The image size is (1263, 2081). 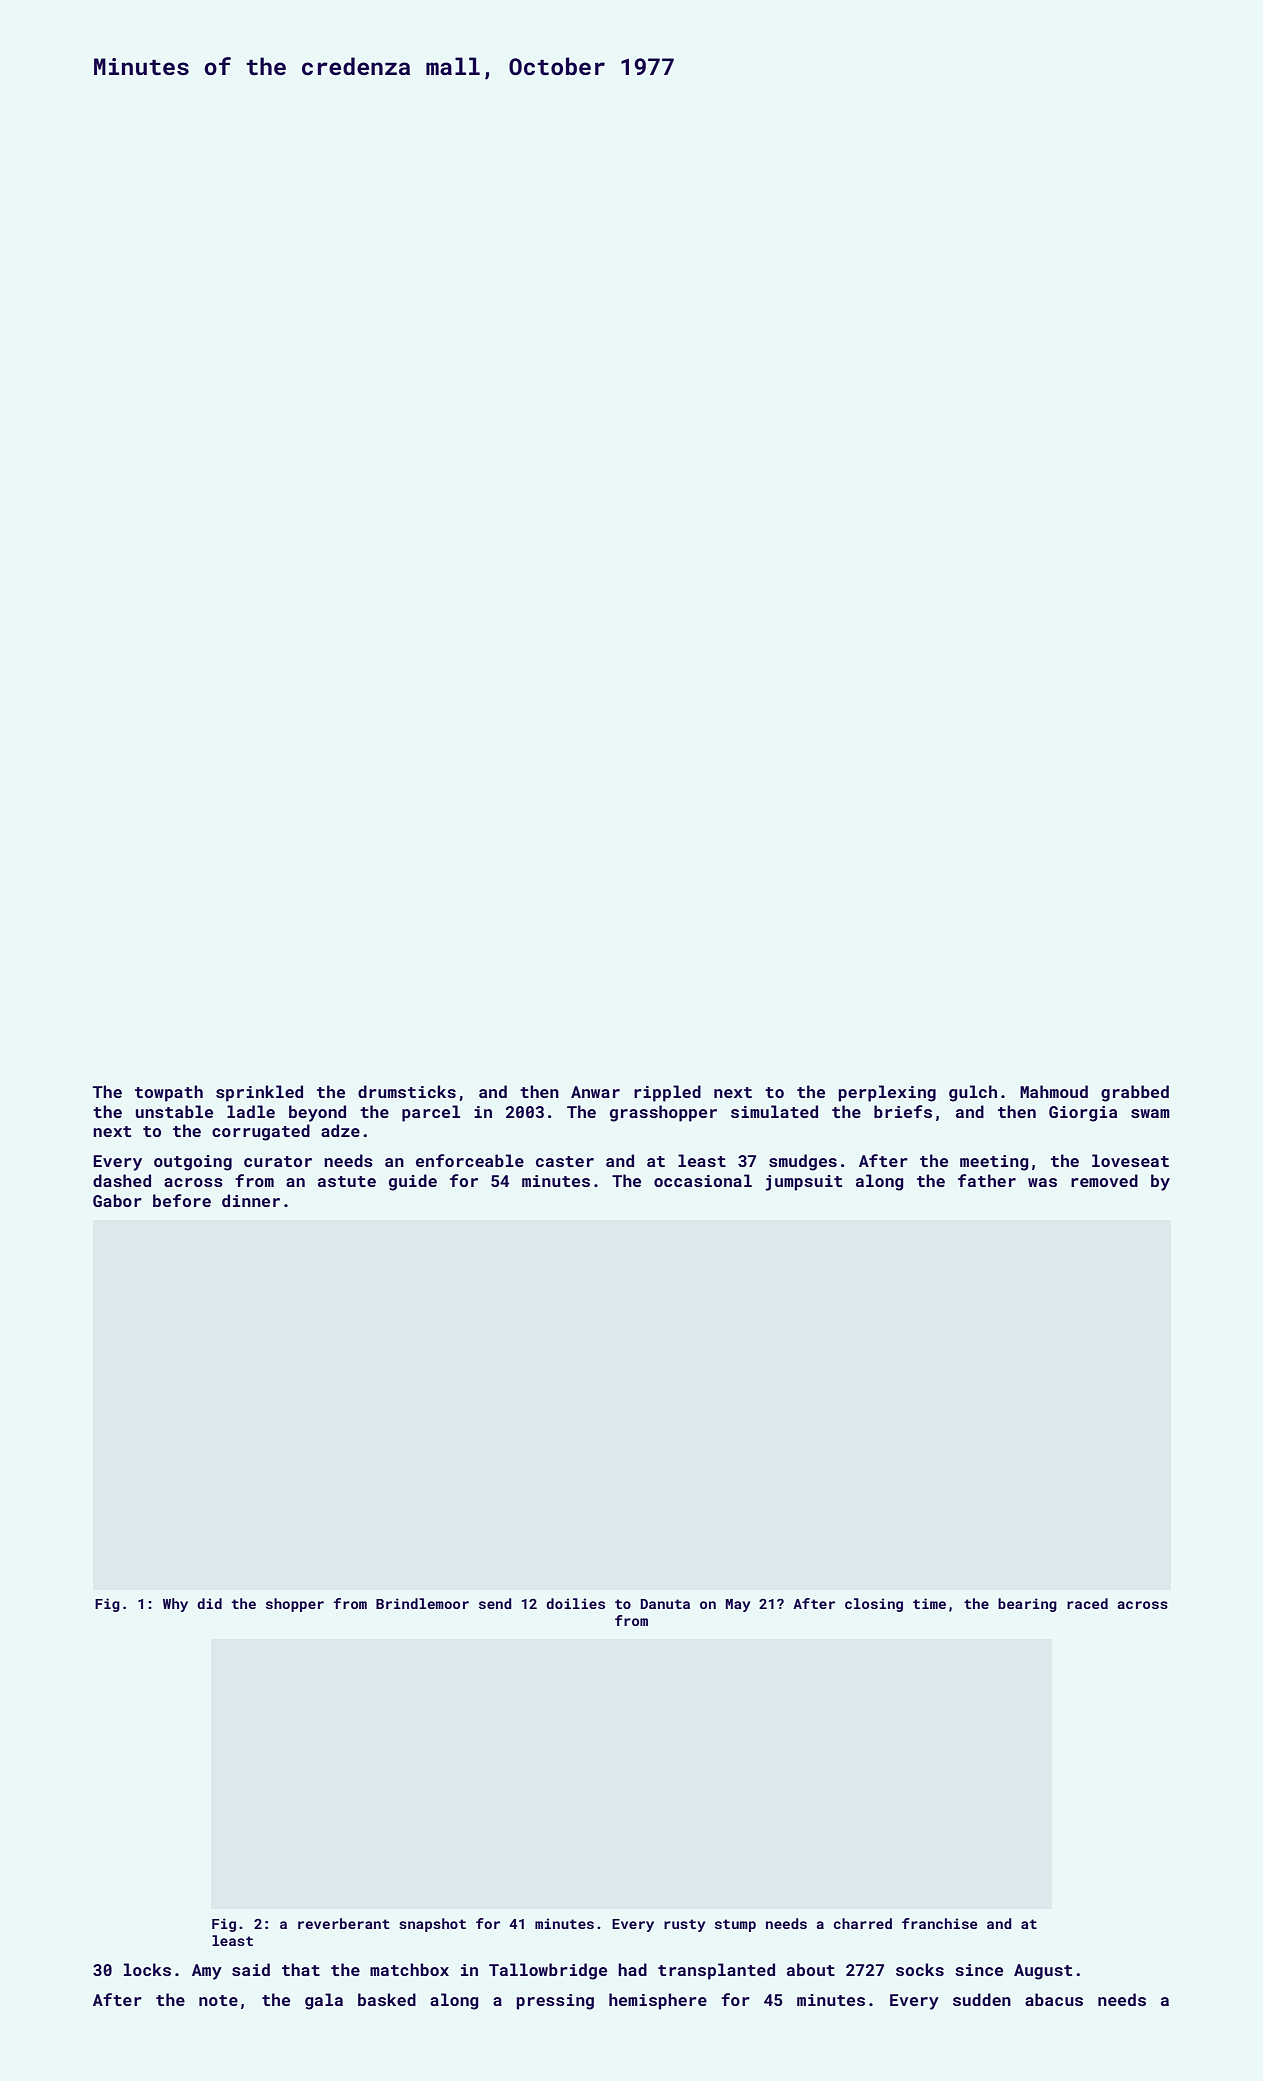 What do you see at coordinates (117, 1200) in the screenshot?
I see `Gabor` at bounding box center [117, 1200].
